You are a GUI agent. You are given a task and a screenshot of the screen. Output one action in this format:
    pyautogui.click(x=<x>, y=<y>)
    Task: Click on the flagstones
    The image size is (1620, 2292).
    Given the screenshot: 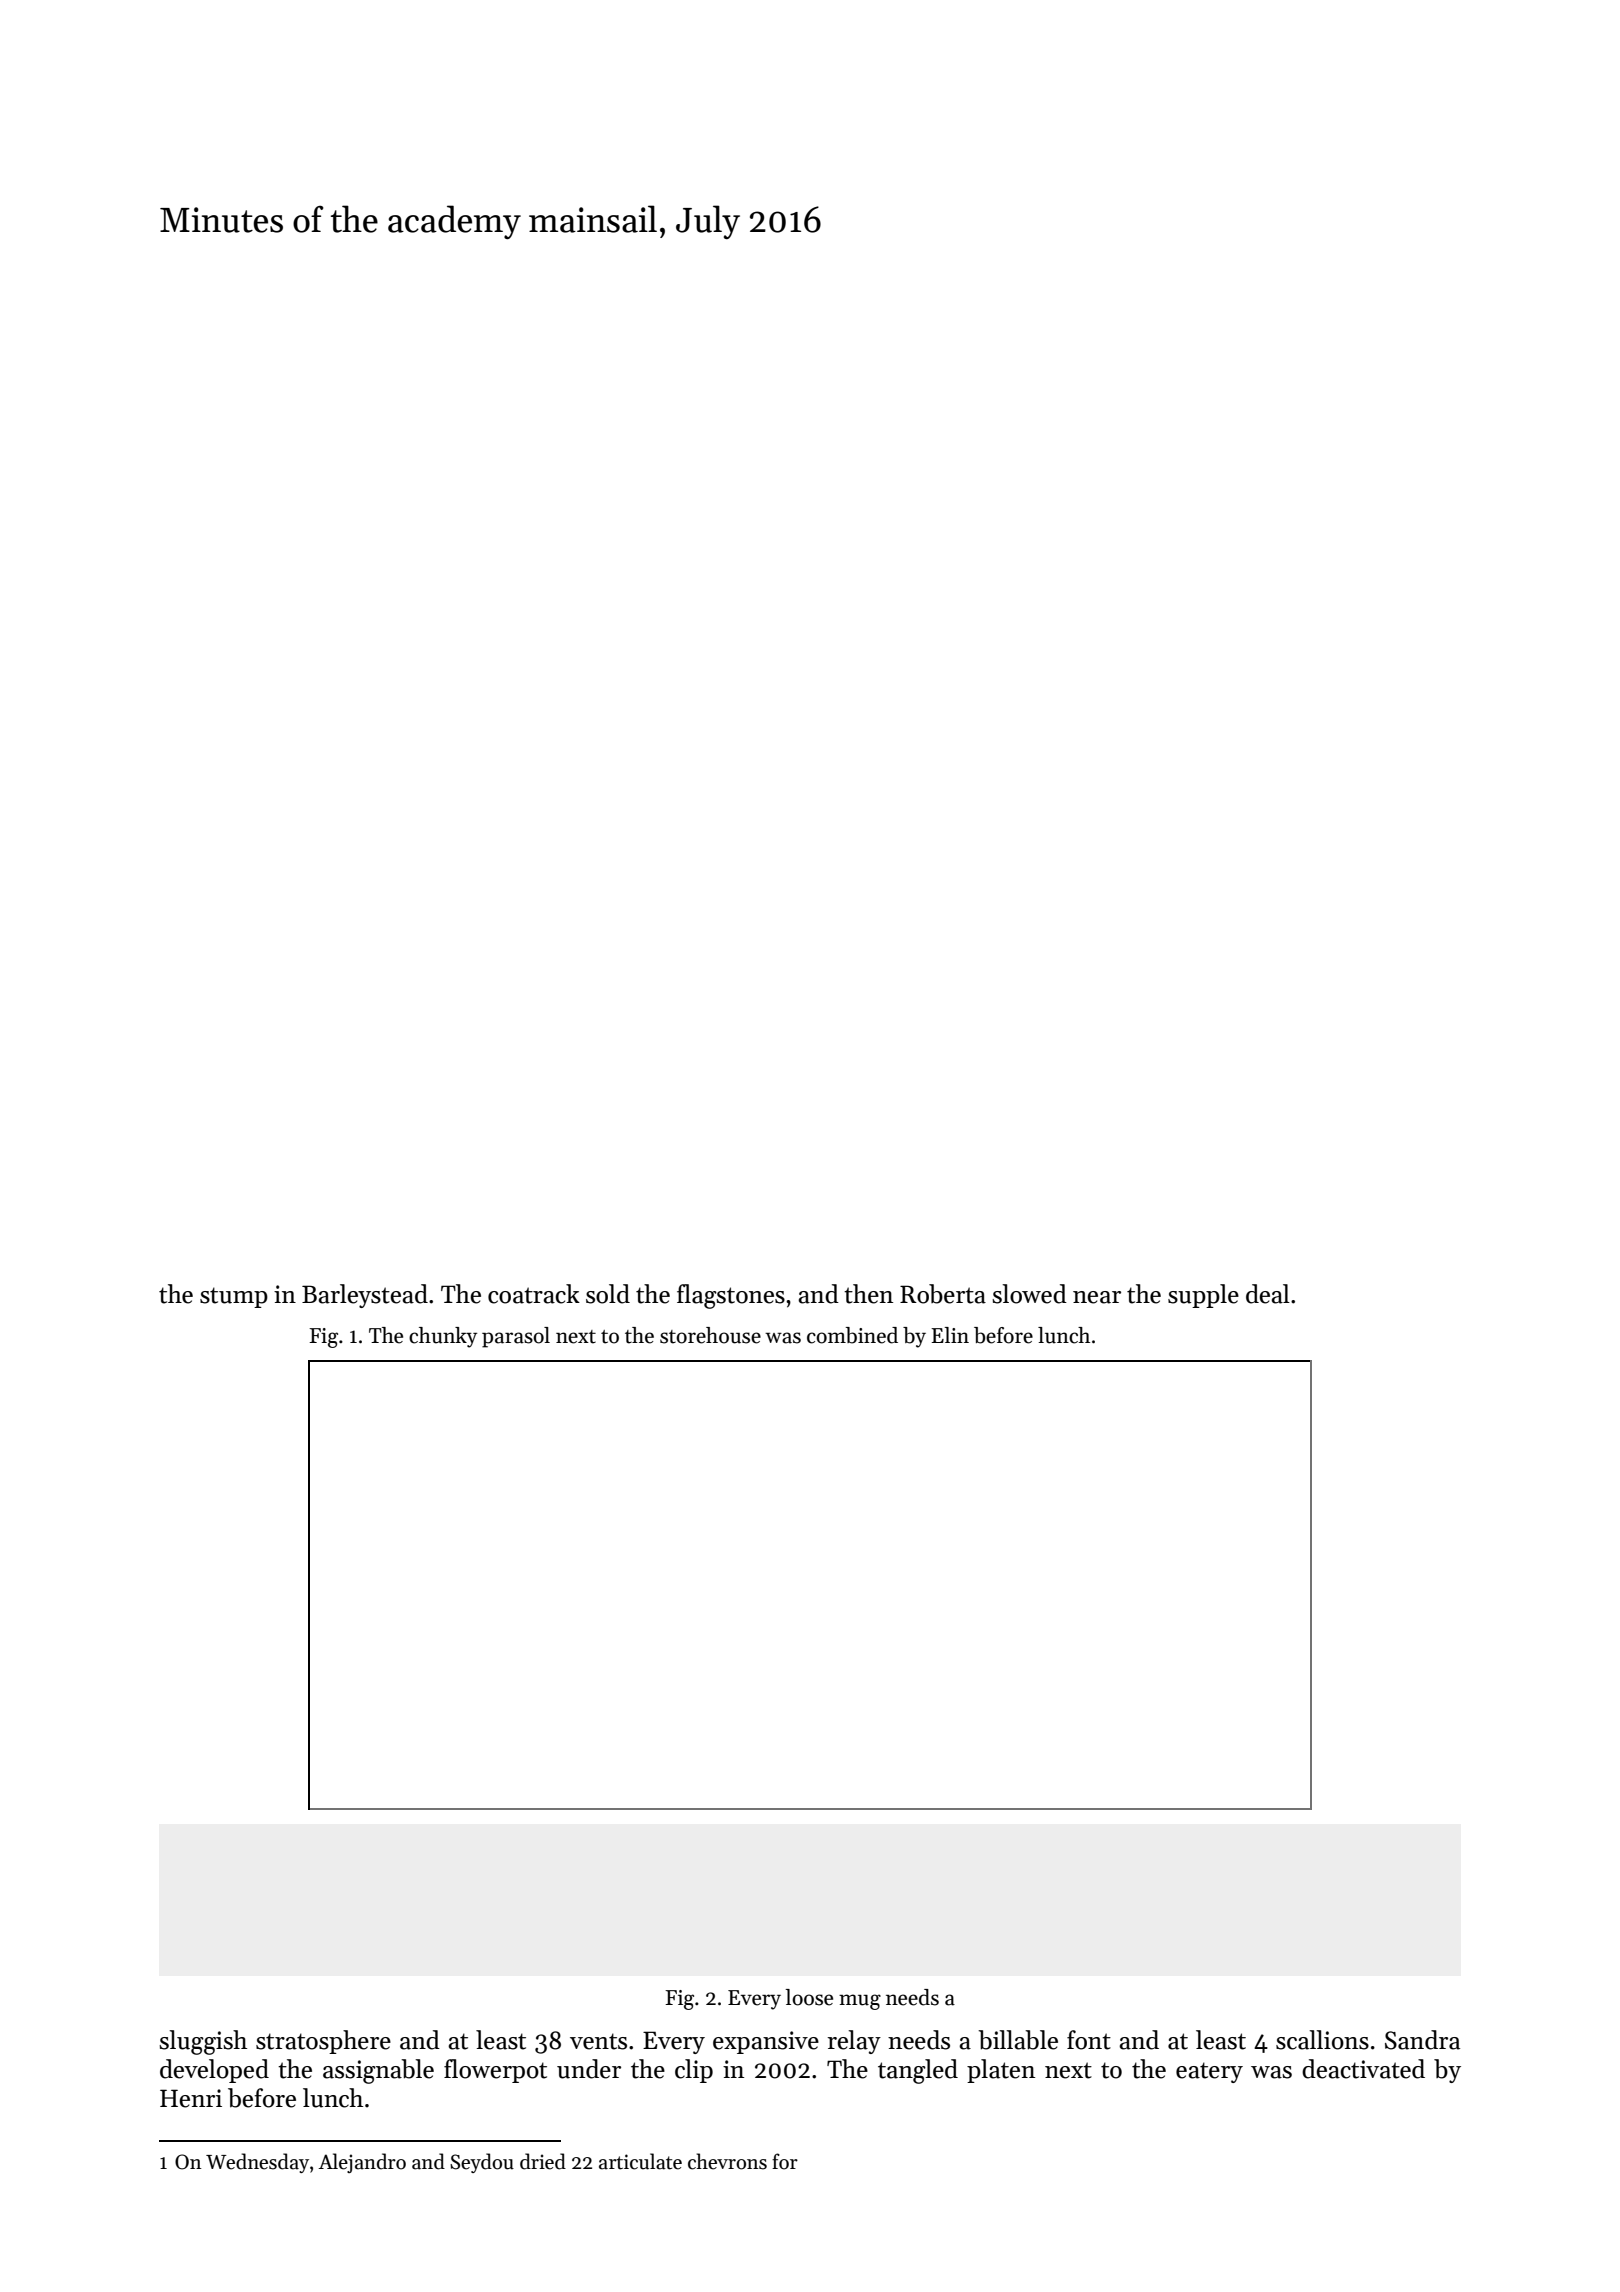 What is the action you would take?
    pyautogui.click(x=731, y=1296)
